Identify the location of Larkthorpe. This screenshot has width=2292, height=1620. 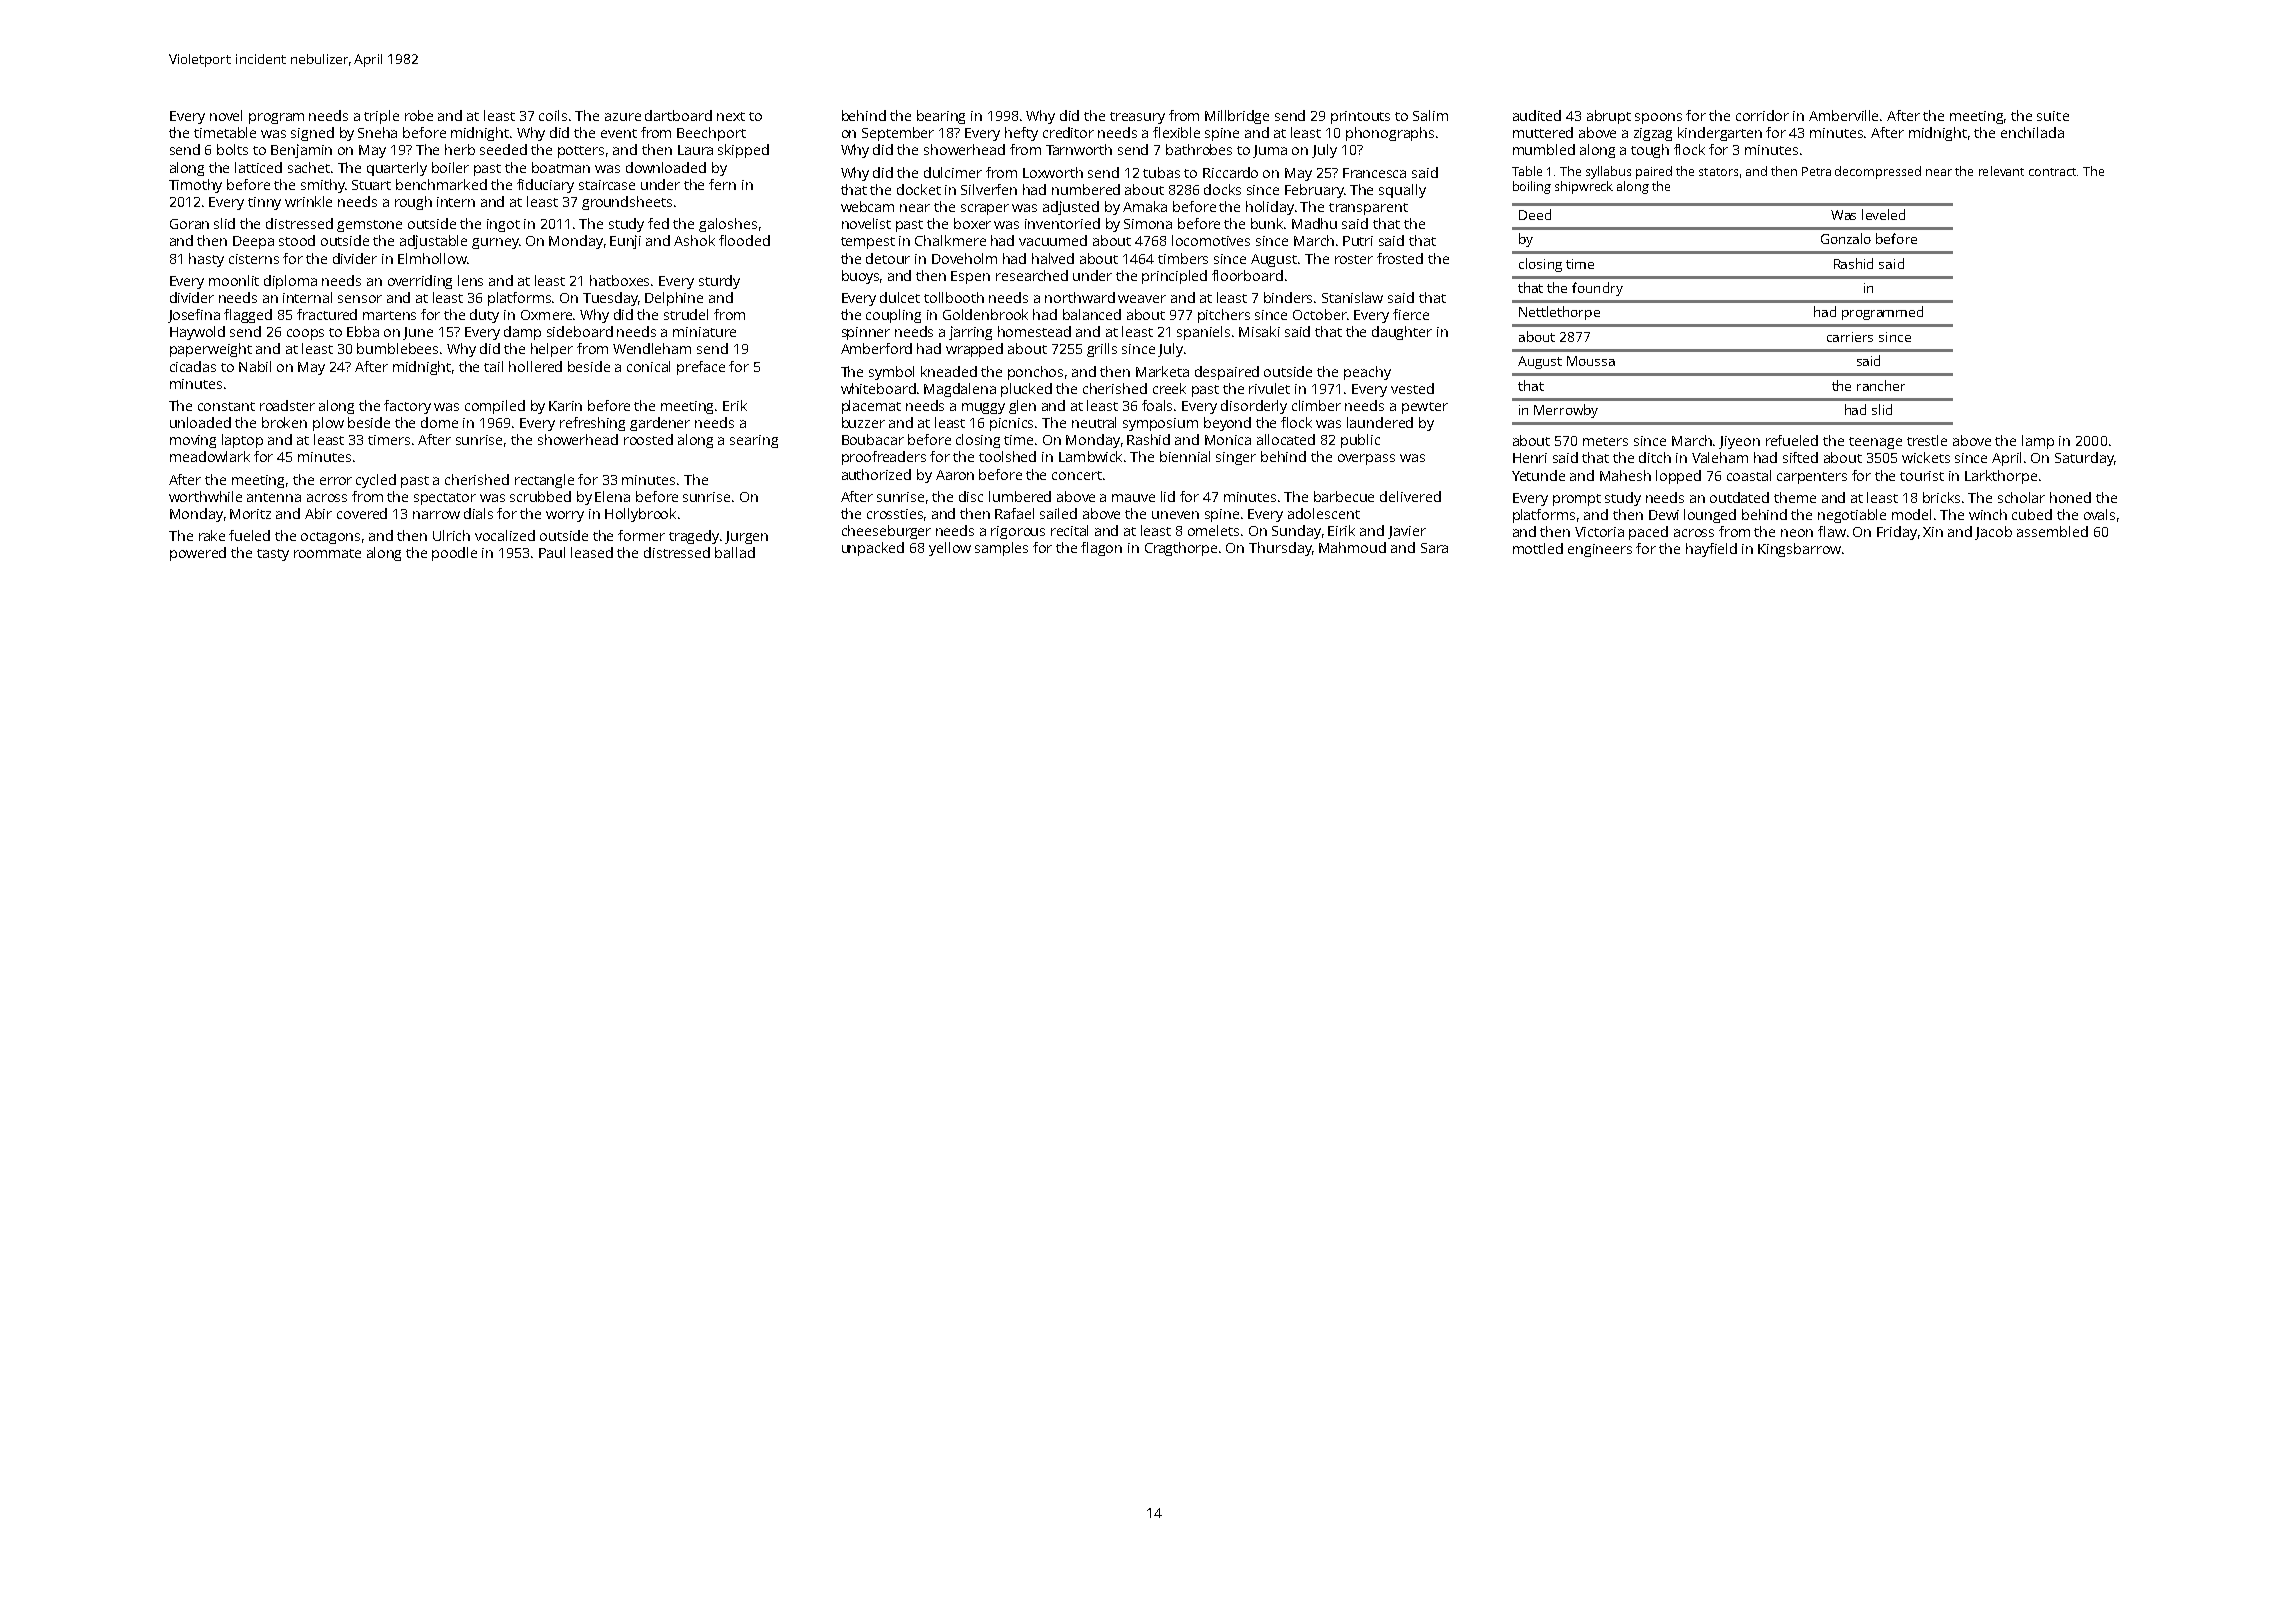
(2001, 477).
